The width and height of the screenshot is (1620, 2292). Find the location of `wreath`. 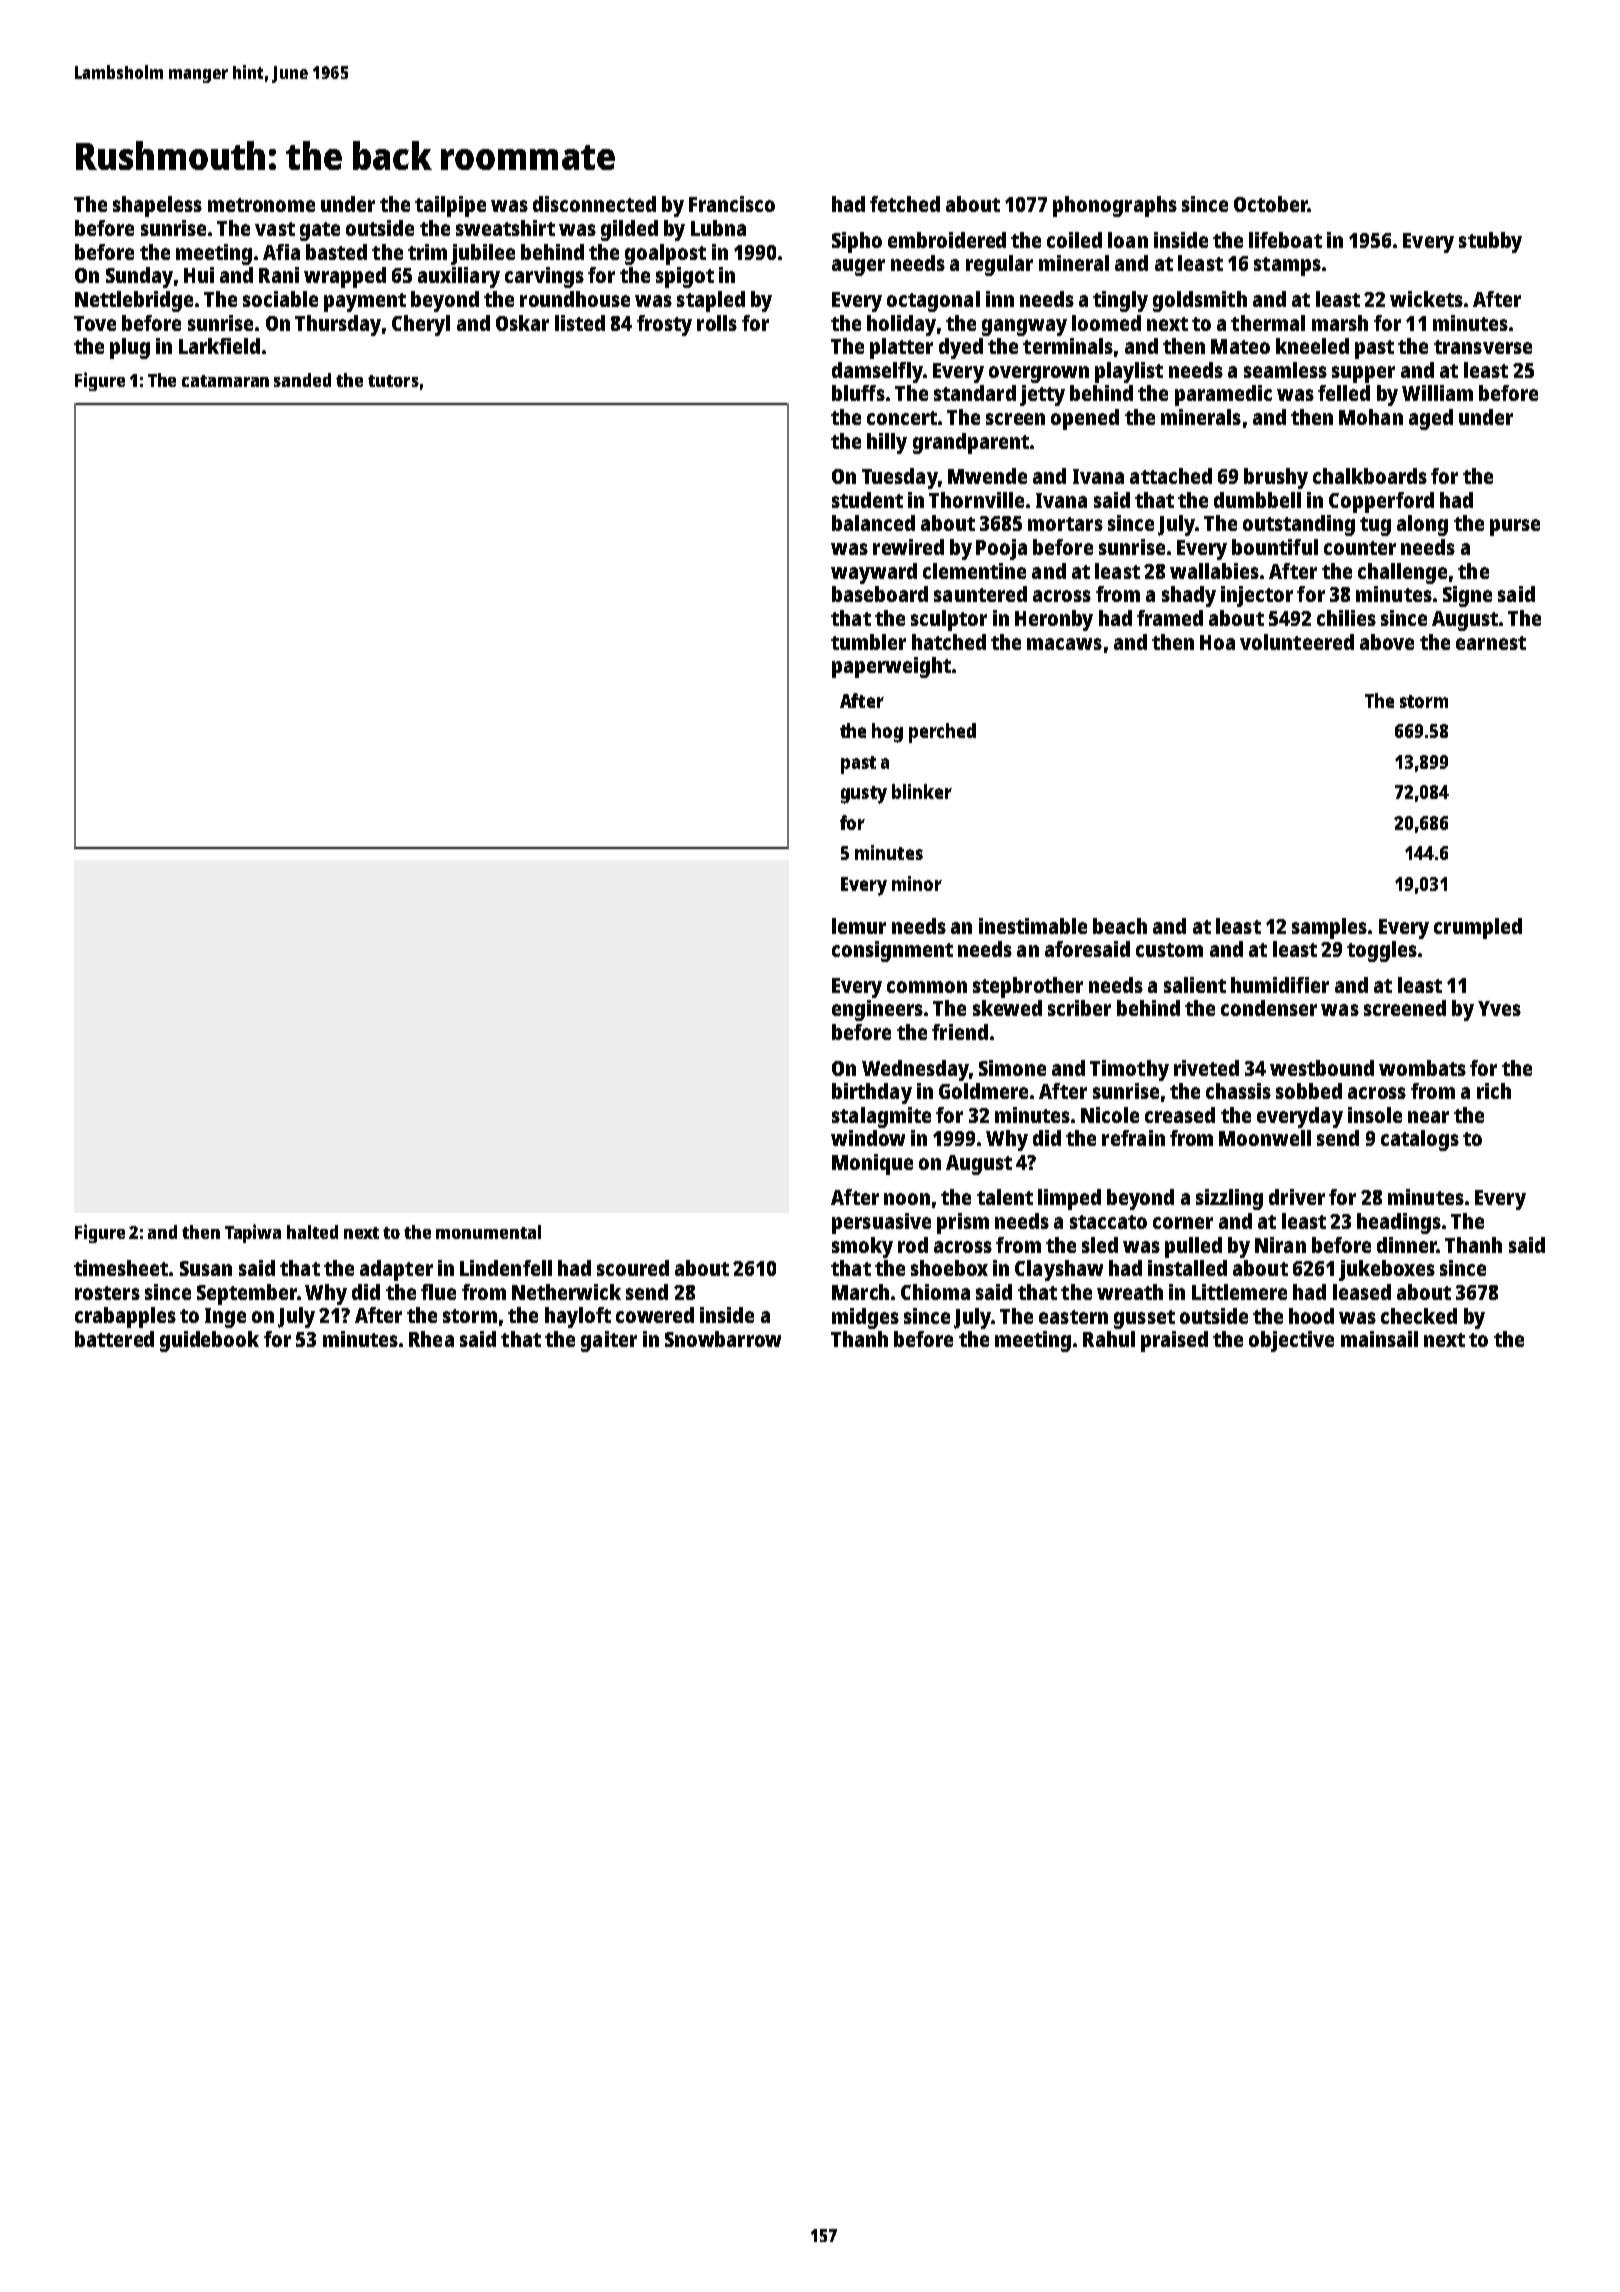

wreath is located at coordinates (1130, 1292).
